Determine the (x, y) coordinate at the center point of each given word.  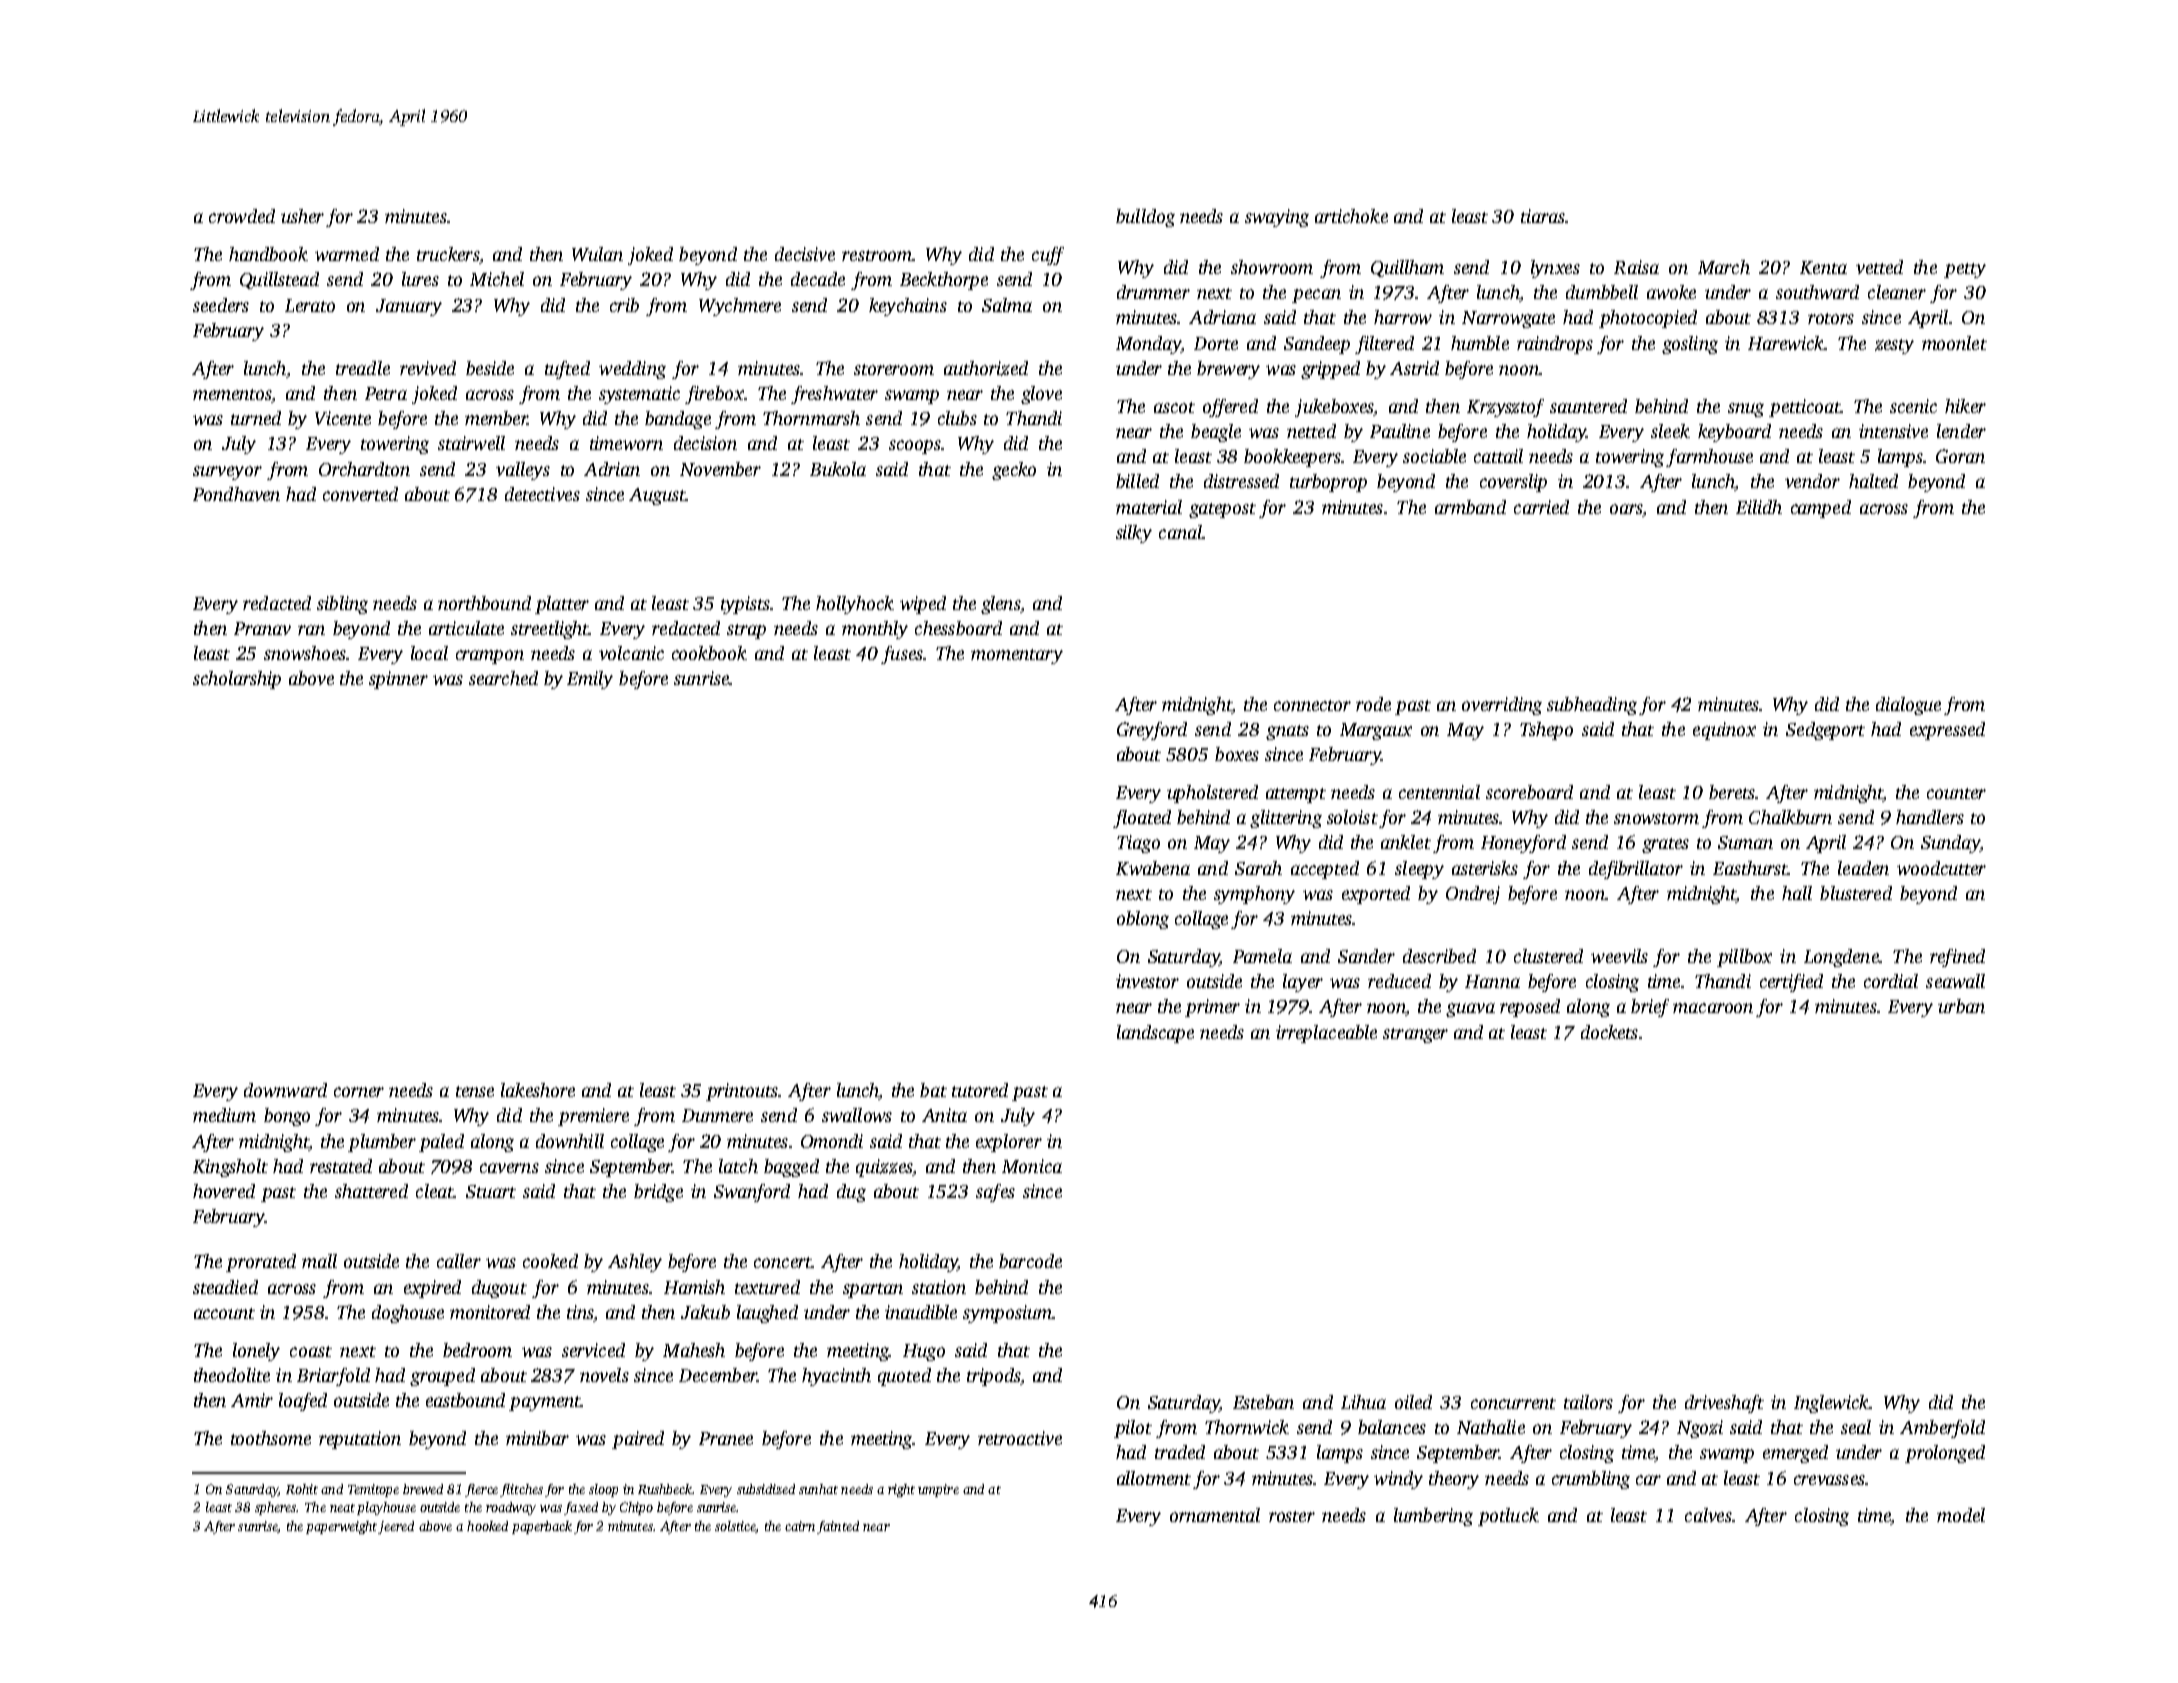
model (1961, 1515)
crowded (242, 216)
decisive (805, 254)
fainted (838, 1527)
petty (1965, 270)
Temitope (373, 1490)
